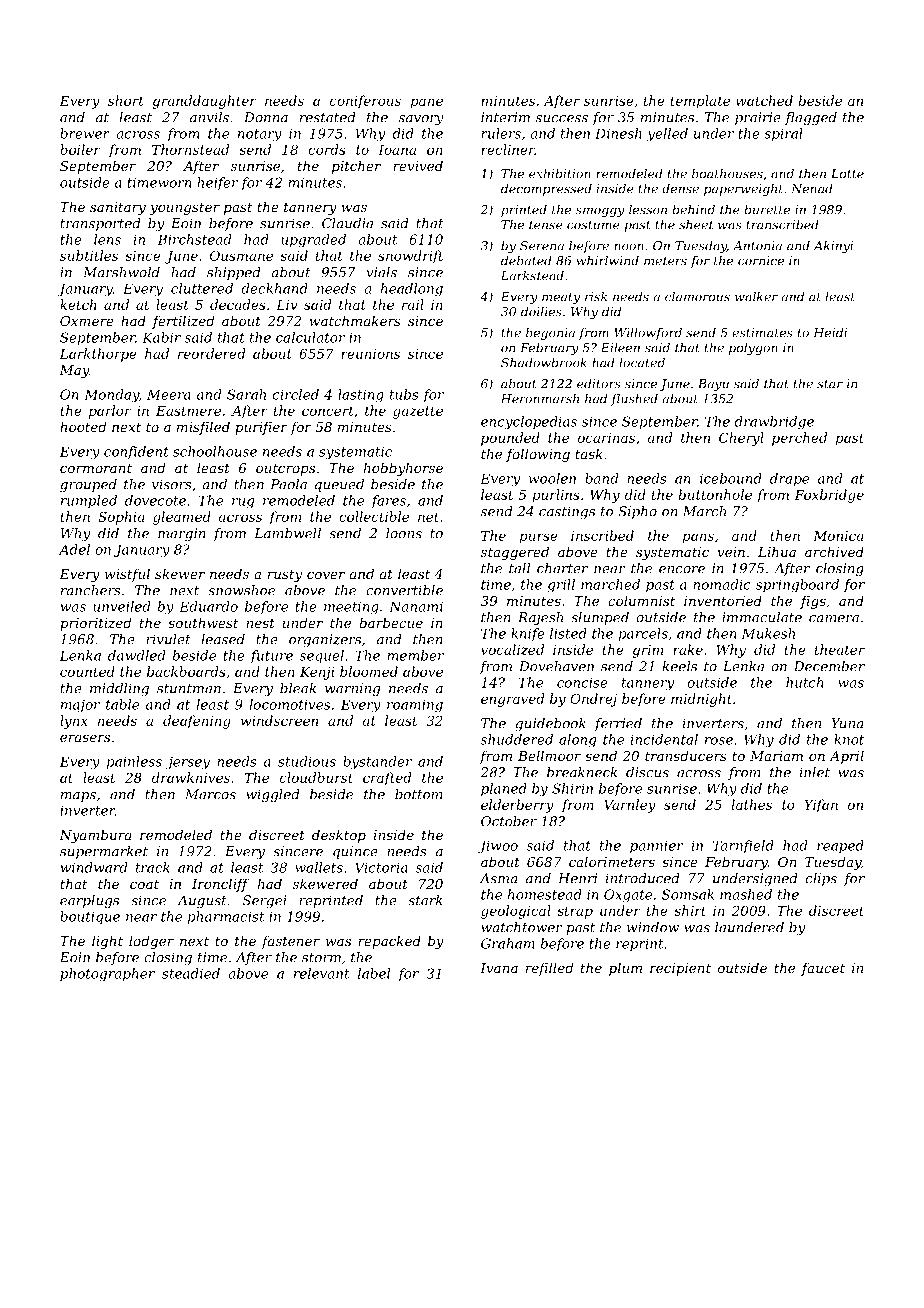 The height and width of the screenshot is (1308, 924). I want to click on Nanami, so click(416, 607).
